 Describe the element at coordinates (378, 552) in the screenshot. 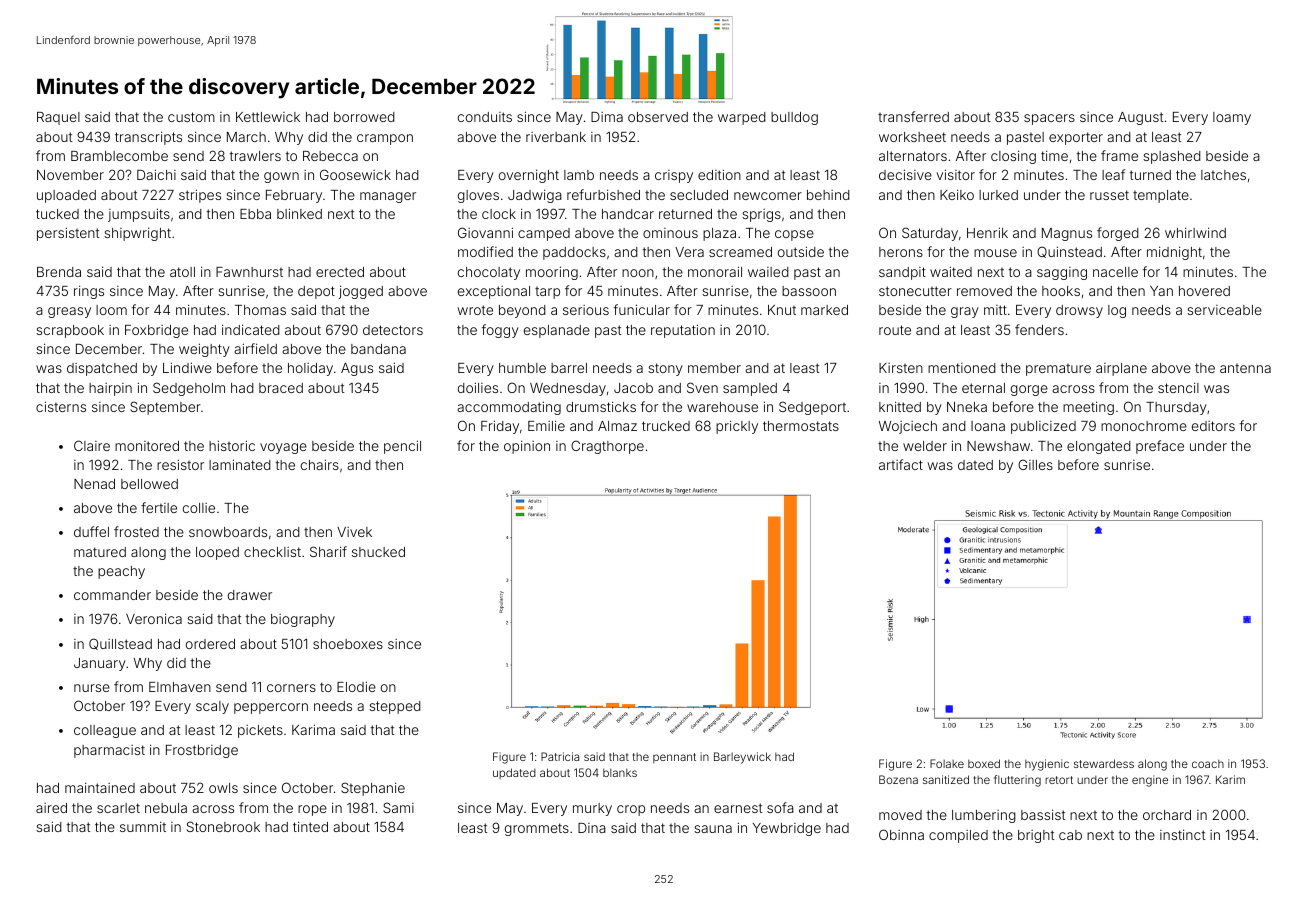

I see `shucked` at that location.
